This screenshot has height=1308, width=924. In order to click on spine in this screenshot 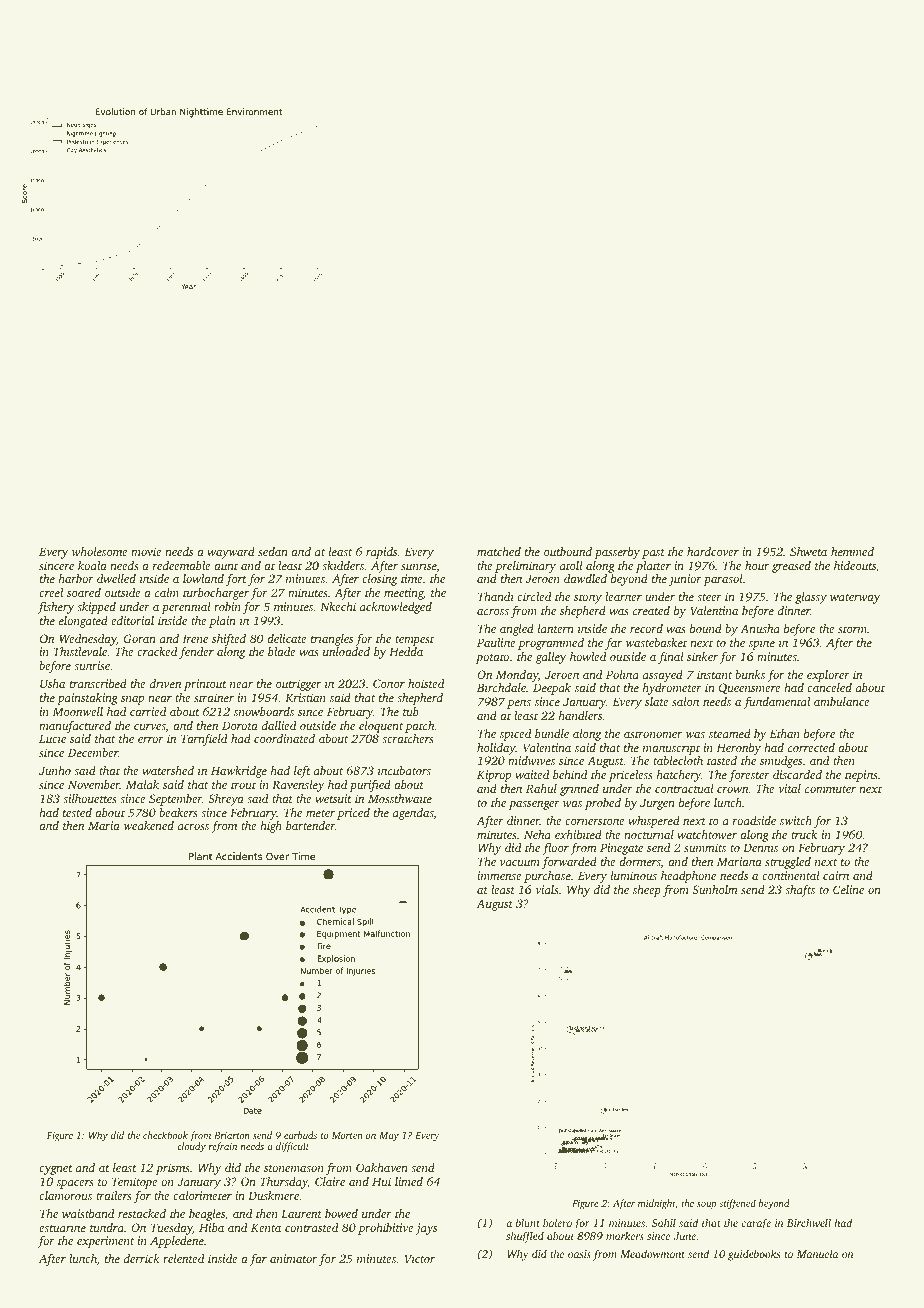, I will do `click(762, 644)`.
